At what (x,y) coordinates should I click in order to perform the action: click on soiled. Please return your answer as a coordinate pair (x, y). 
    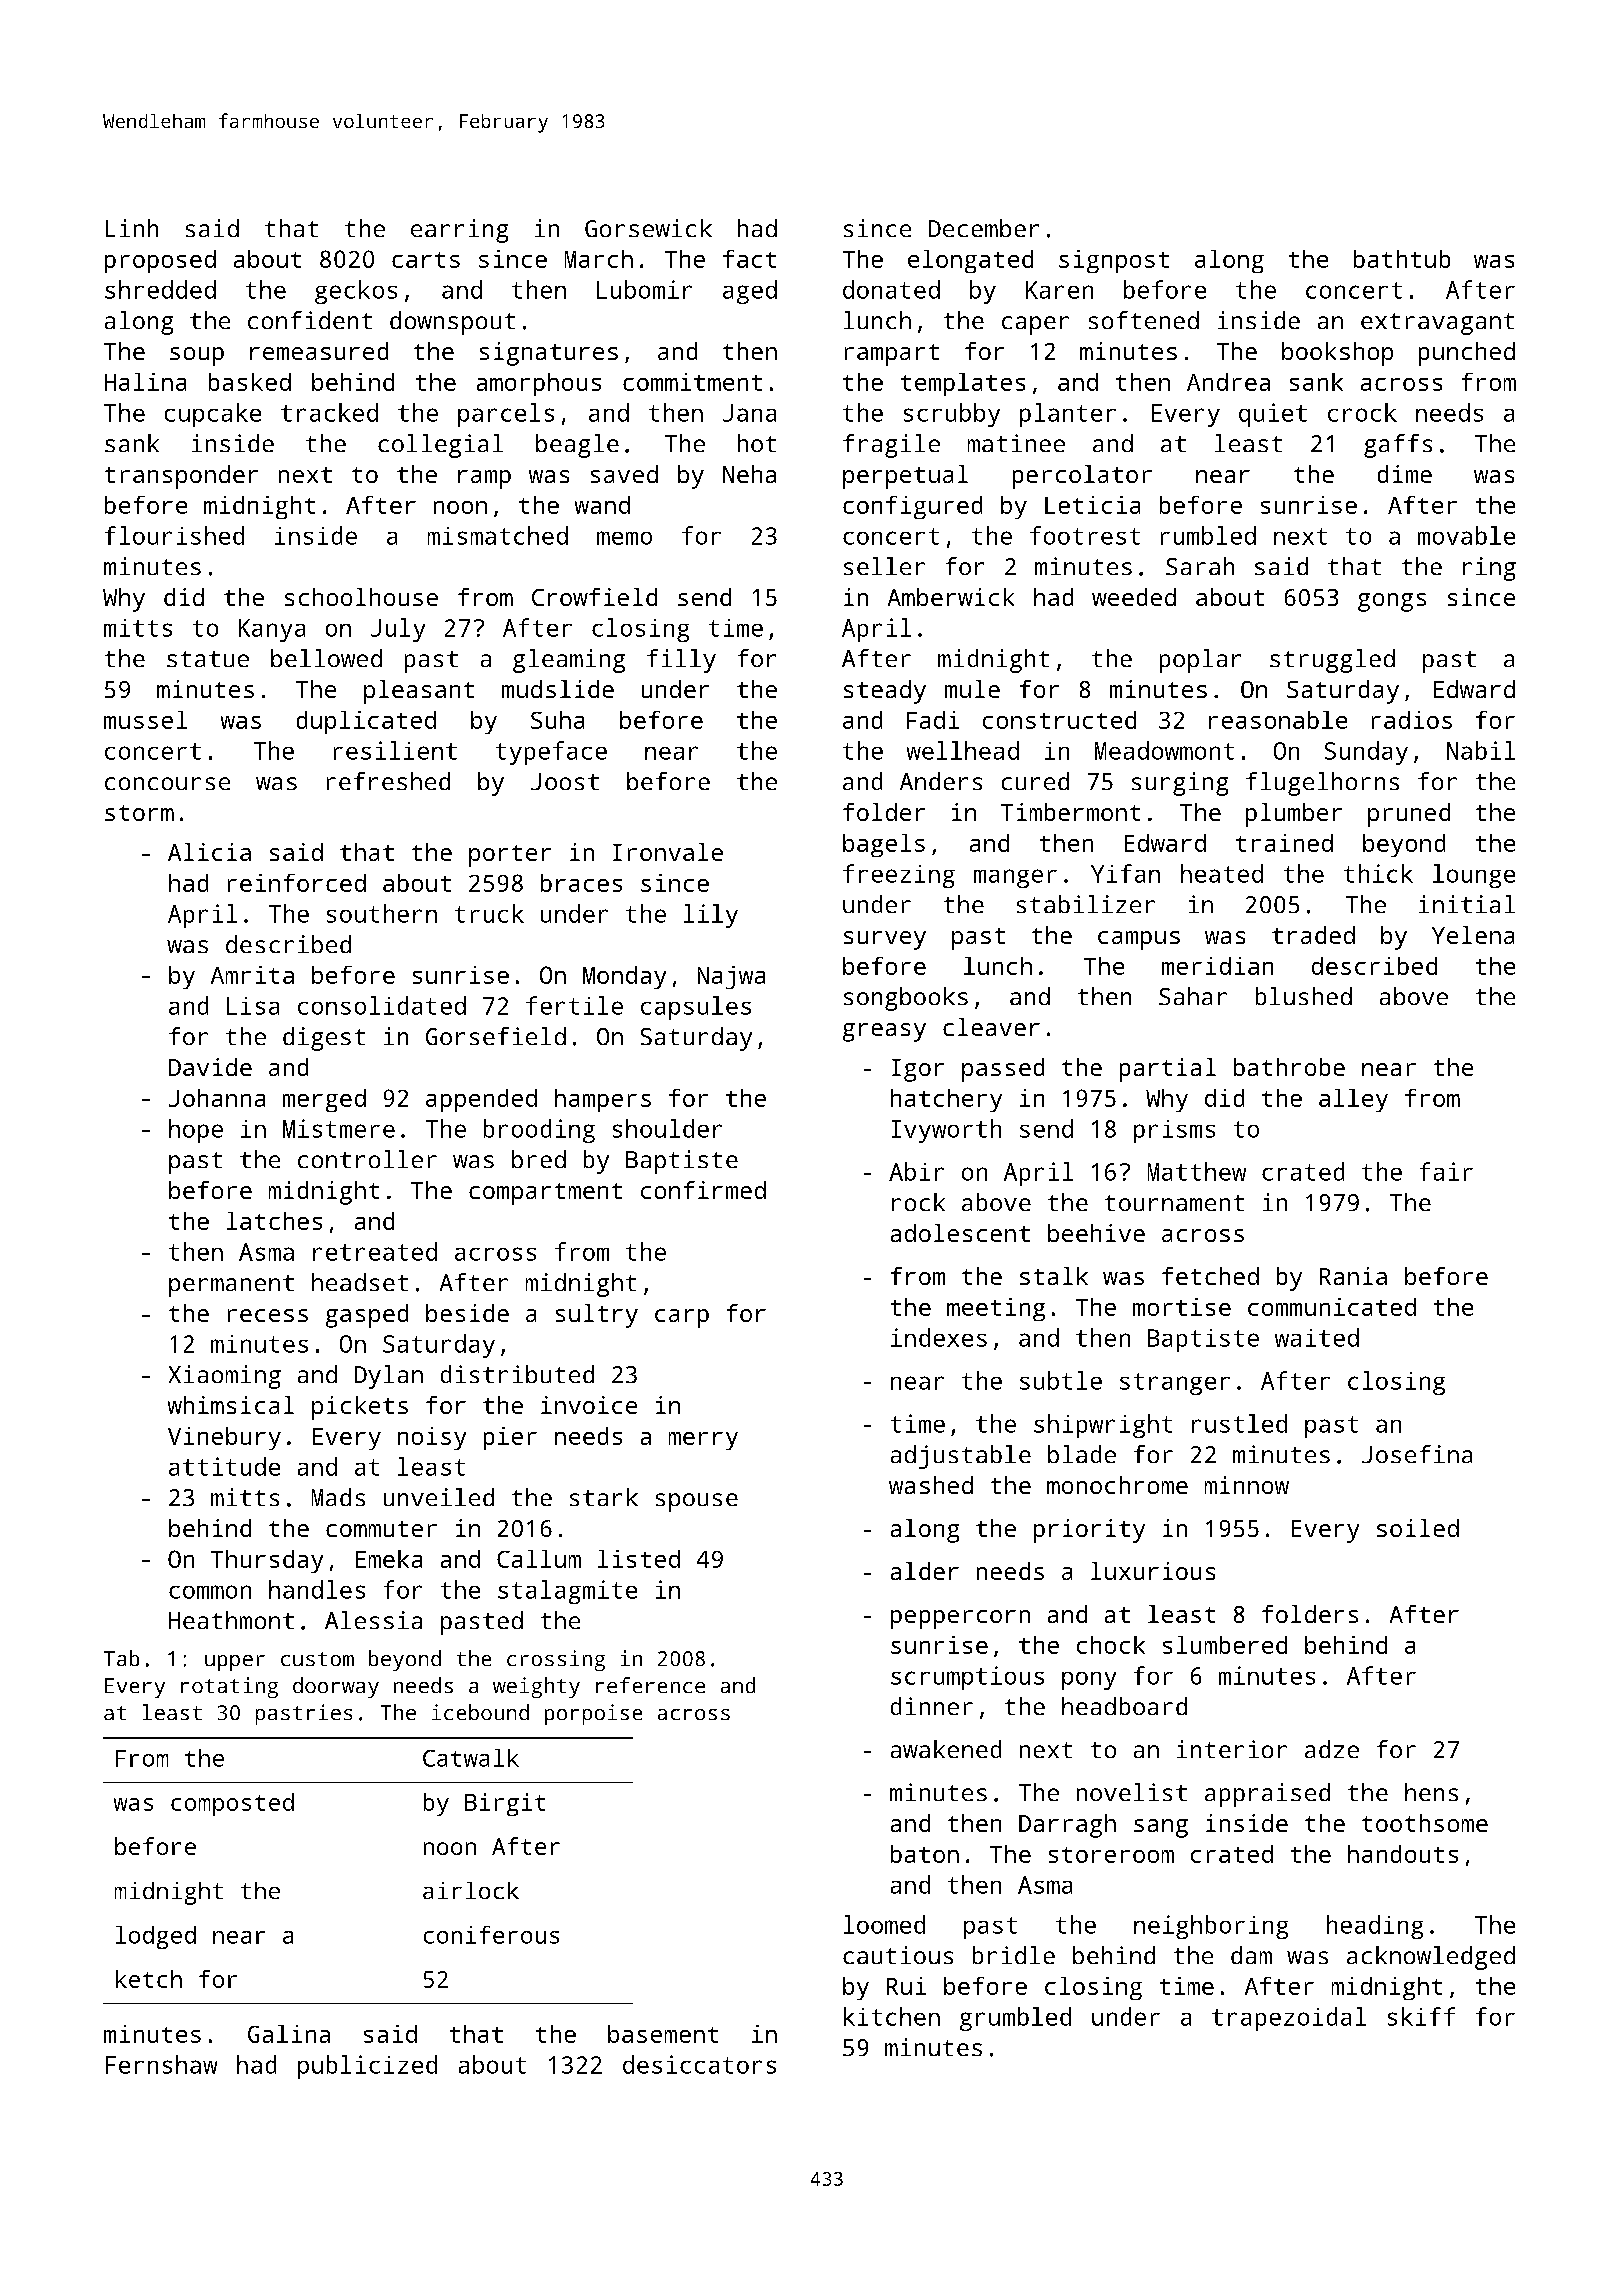
    Looking at the image, I should click on (1418, 1528).
